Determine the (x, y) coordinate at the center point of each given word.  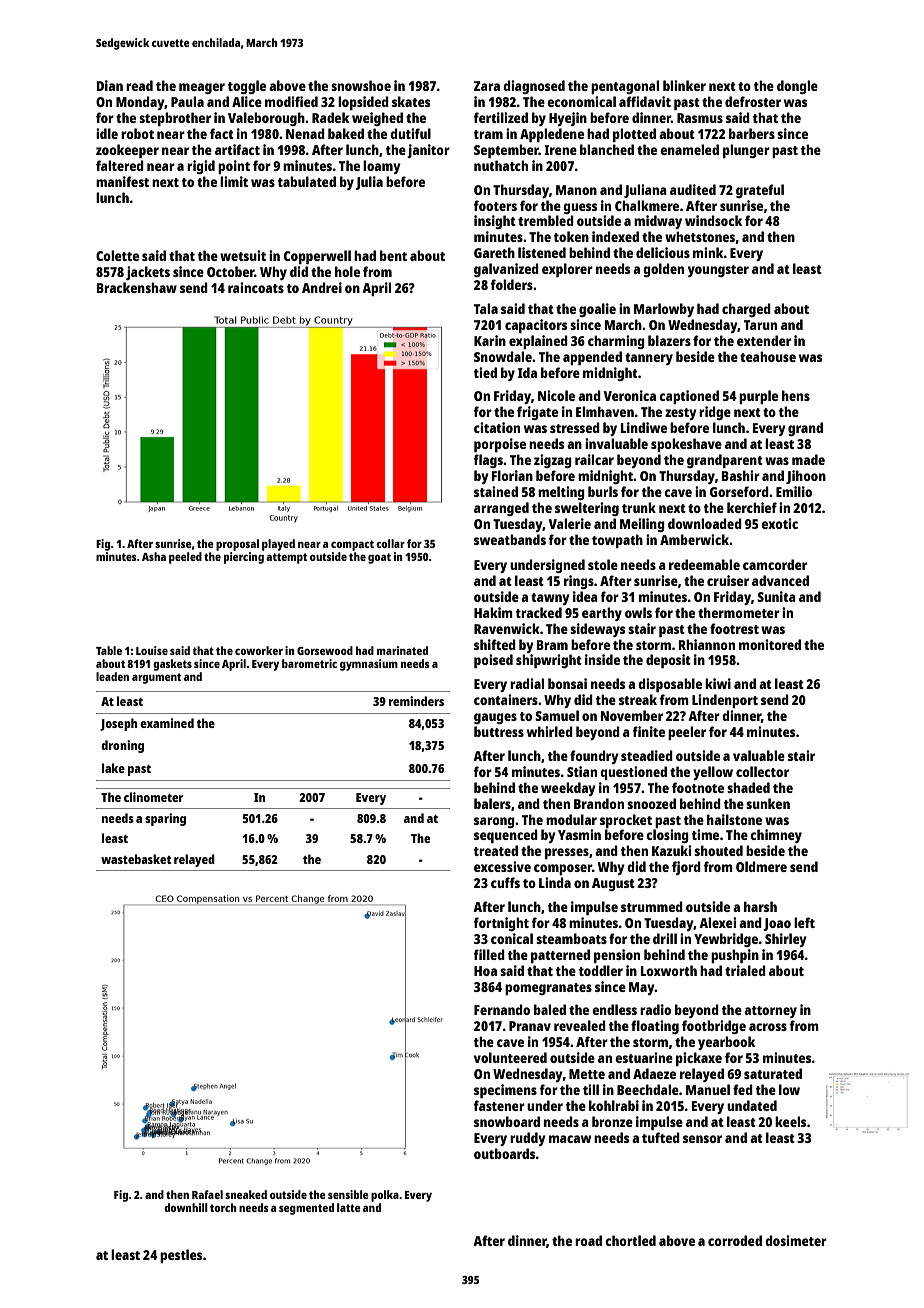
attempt (286, 558)
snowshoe (361, 85)
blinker (684, 85)
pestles (181, 1256)
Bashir (741, 475)
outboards (505, 1153)
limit (234, 181)
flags (488, 461)
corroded (735, 1240)
